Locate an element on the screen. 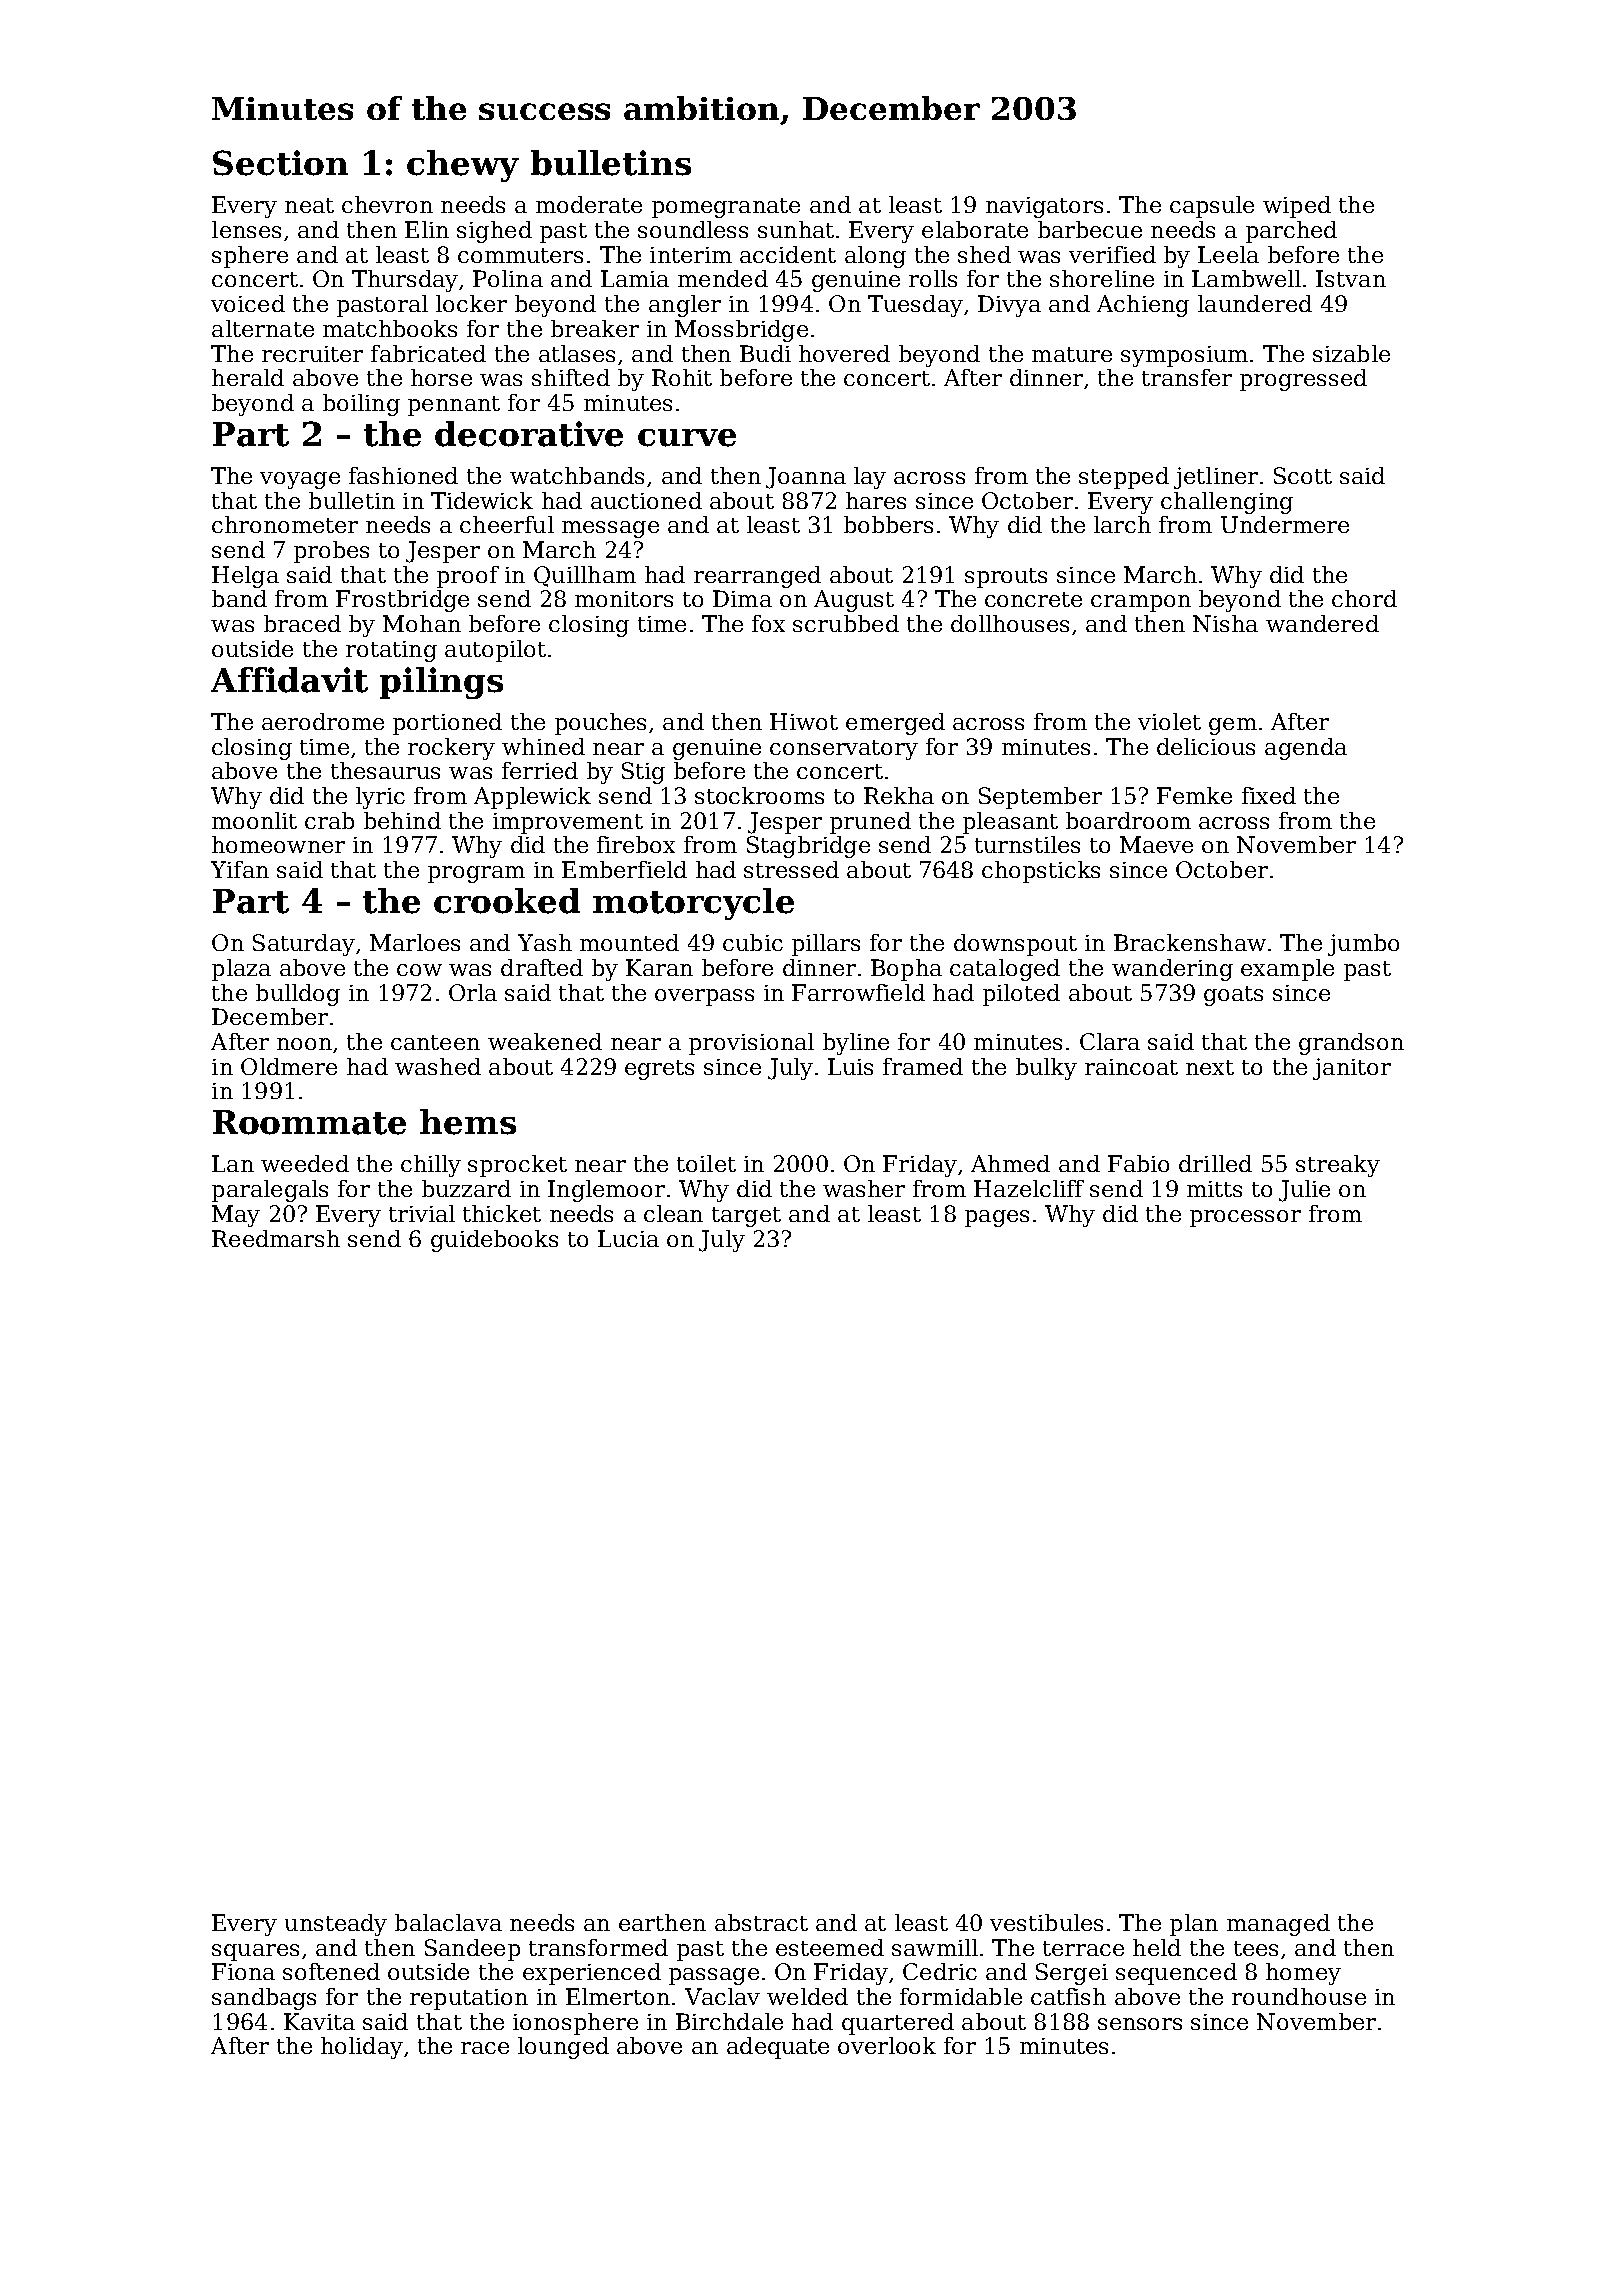 The height and width of the screenshot is (2292, 1620). Rekha is located at coordinates (899, 795).
